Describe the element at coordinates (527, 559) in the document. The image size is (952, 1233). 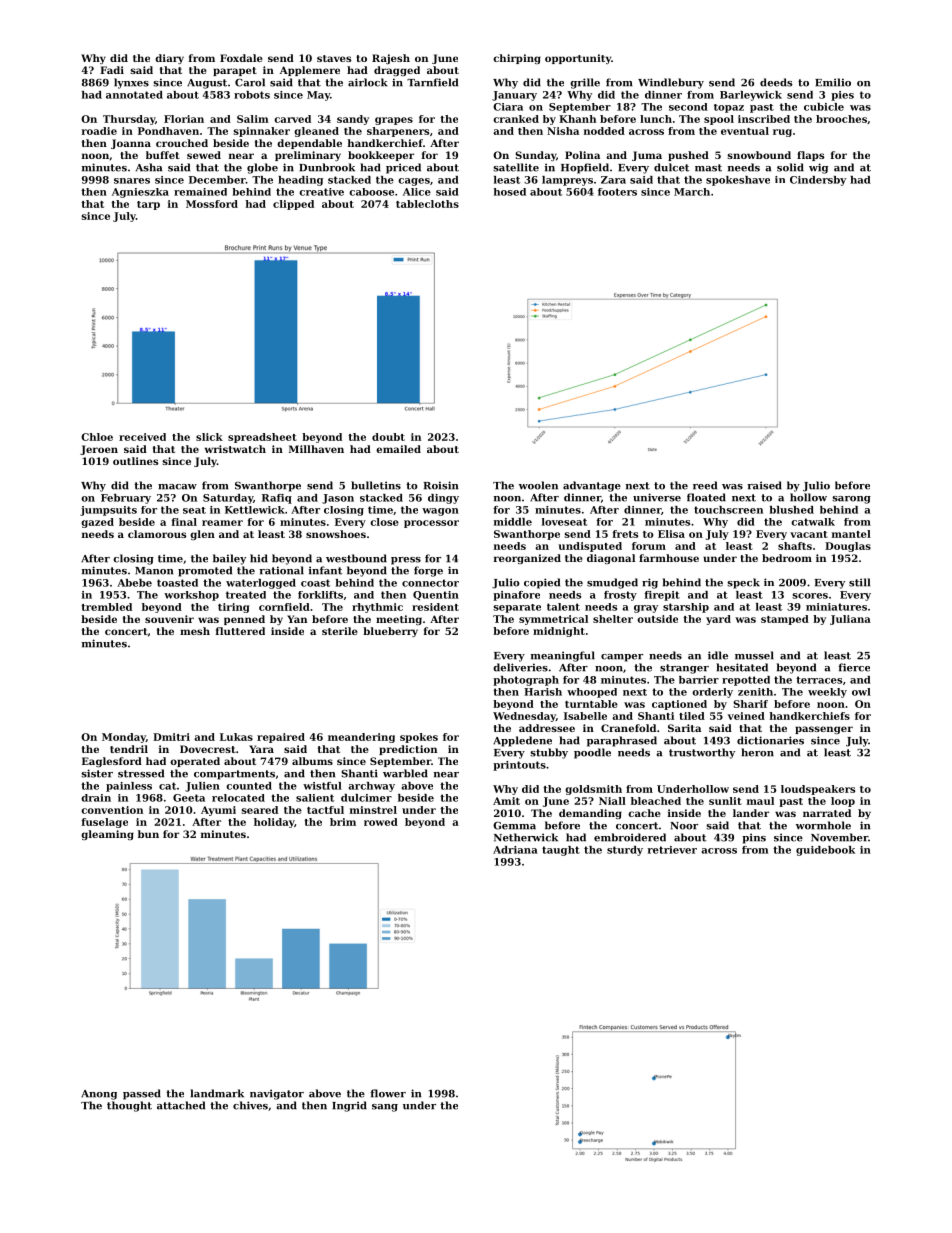
I see `reorganized` at that location.
